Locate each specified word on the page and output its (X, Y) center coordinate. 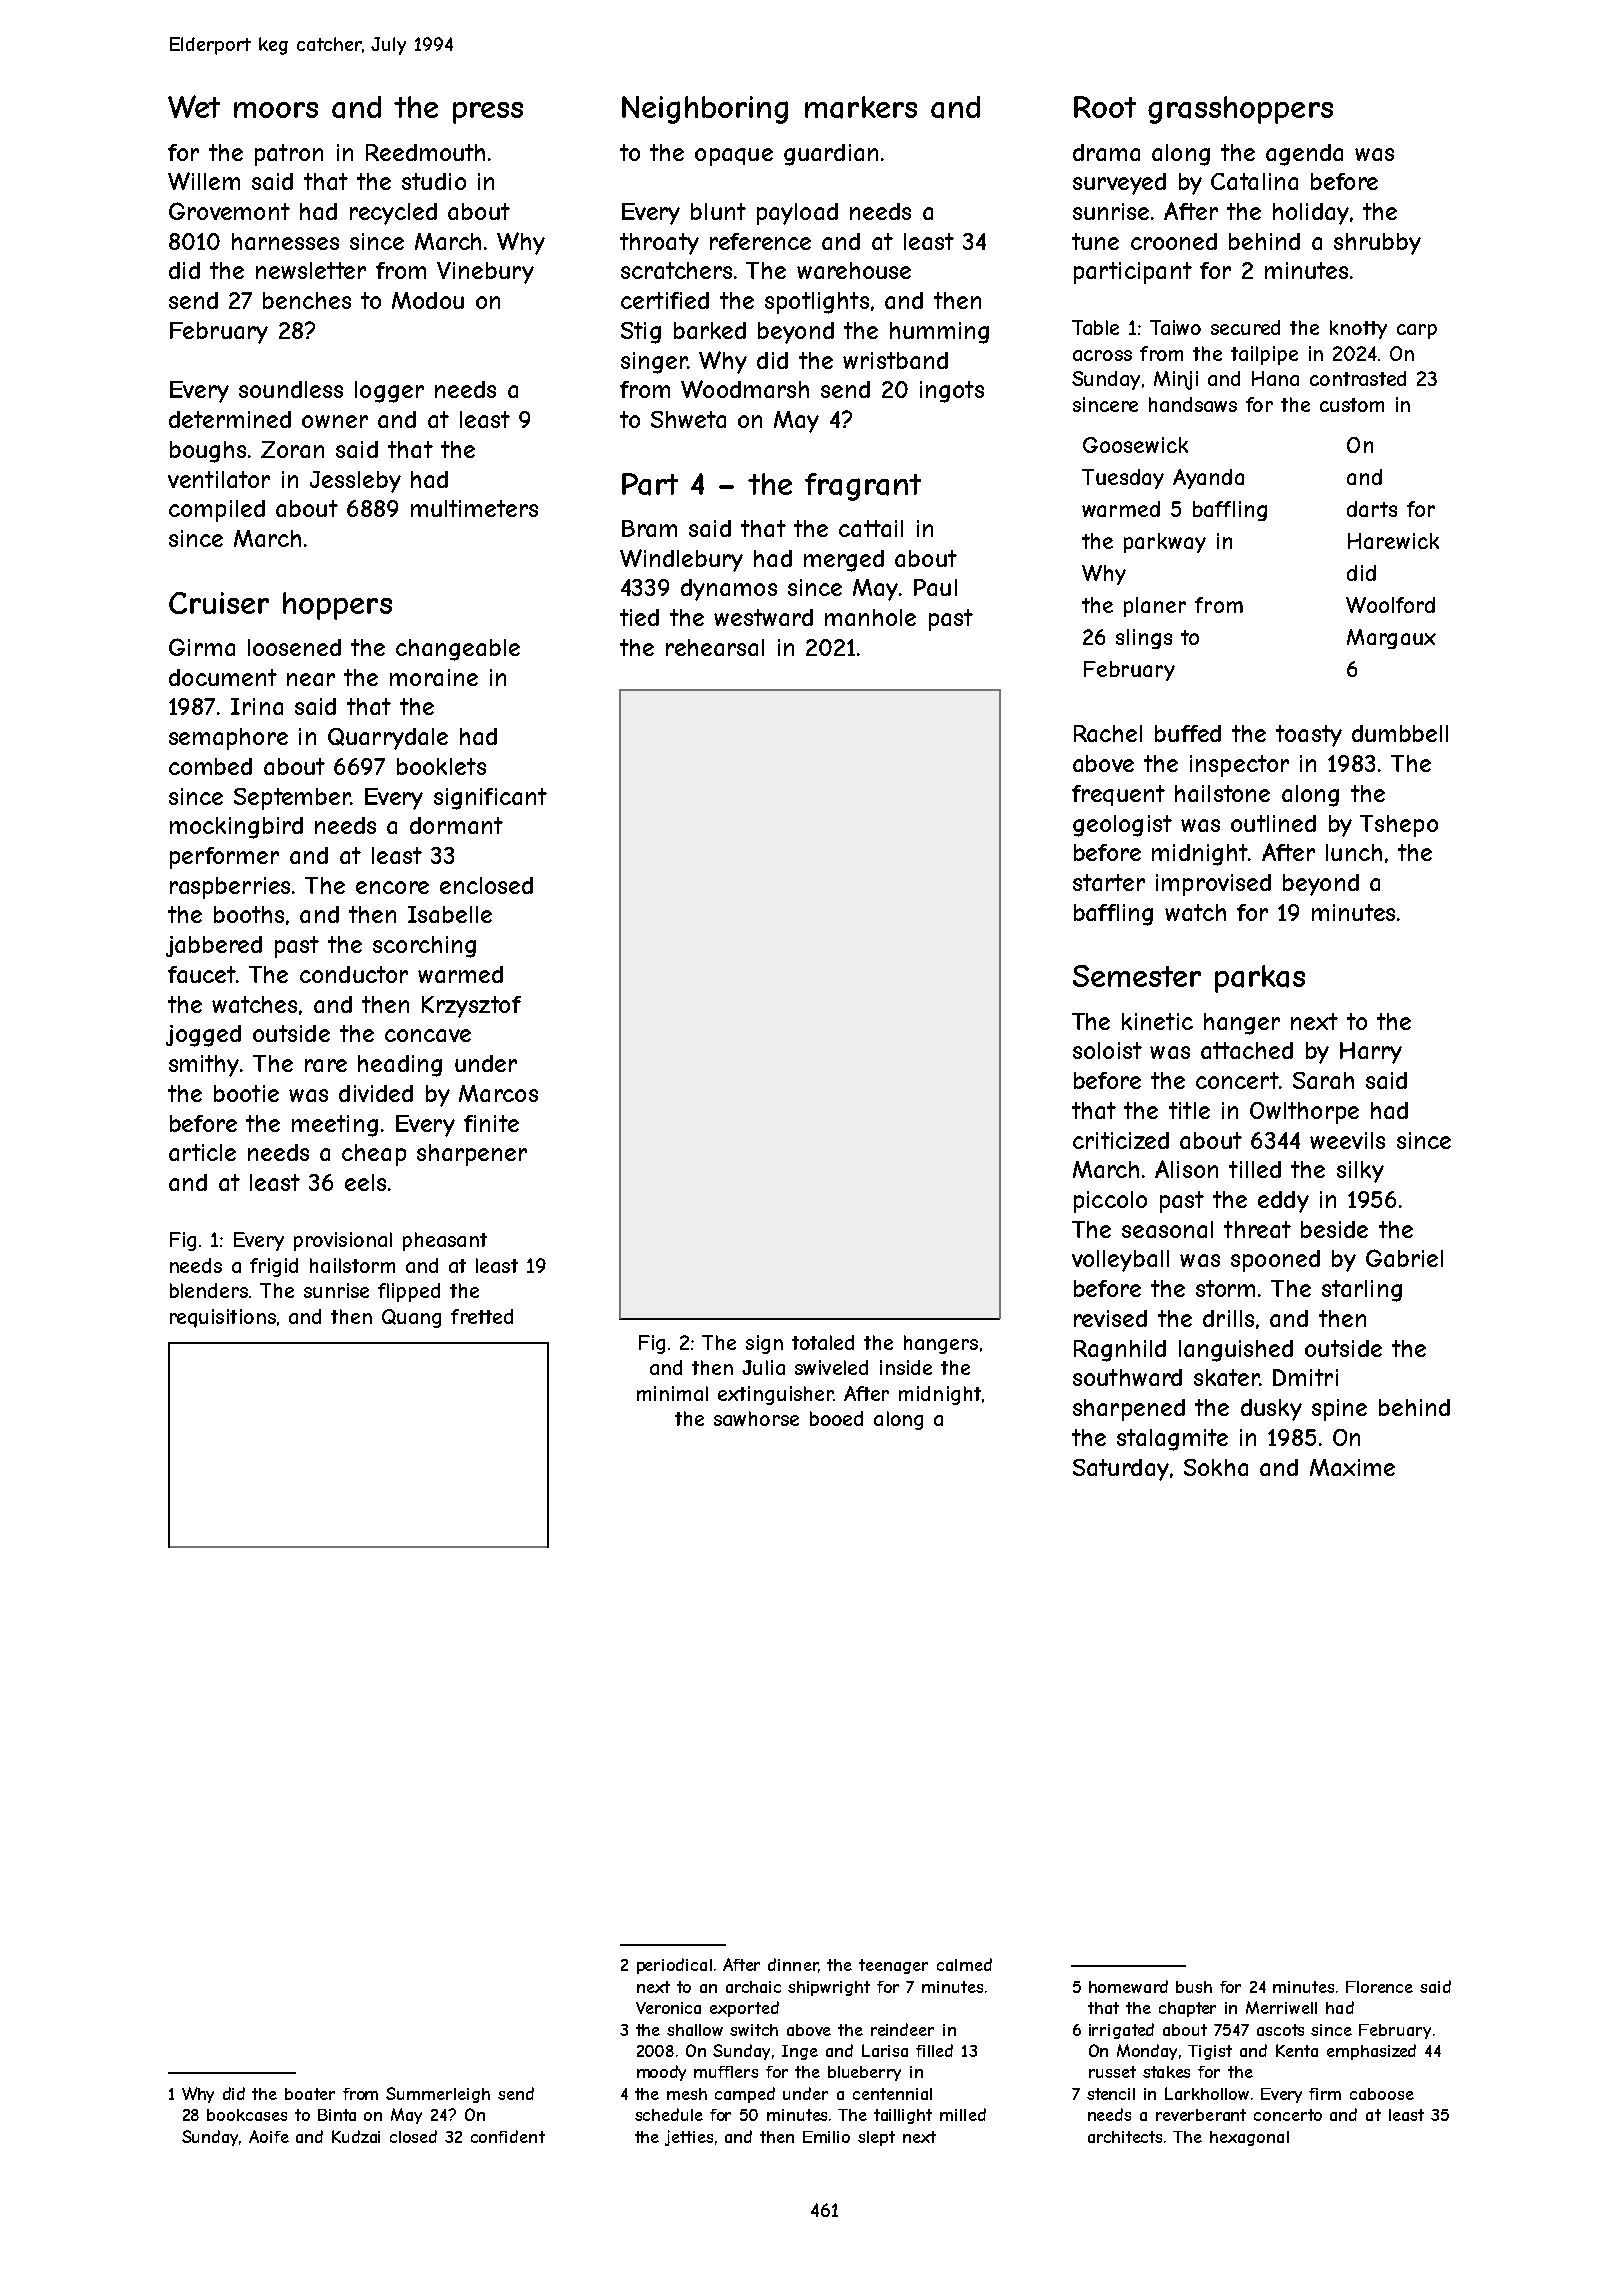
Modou (428, 300)
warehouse (854, 270)
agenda (1304, 155)
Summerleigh (438, 2095)
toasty (1309, 736)
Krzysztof (471, 1007)
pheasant (445, 1241)
